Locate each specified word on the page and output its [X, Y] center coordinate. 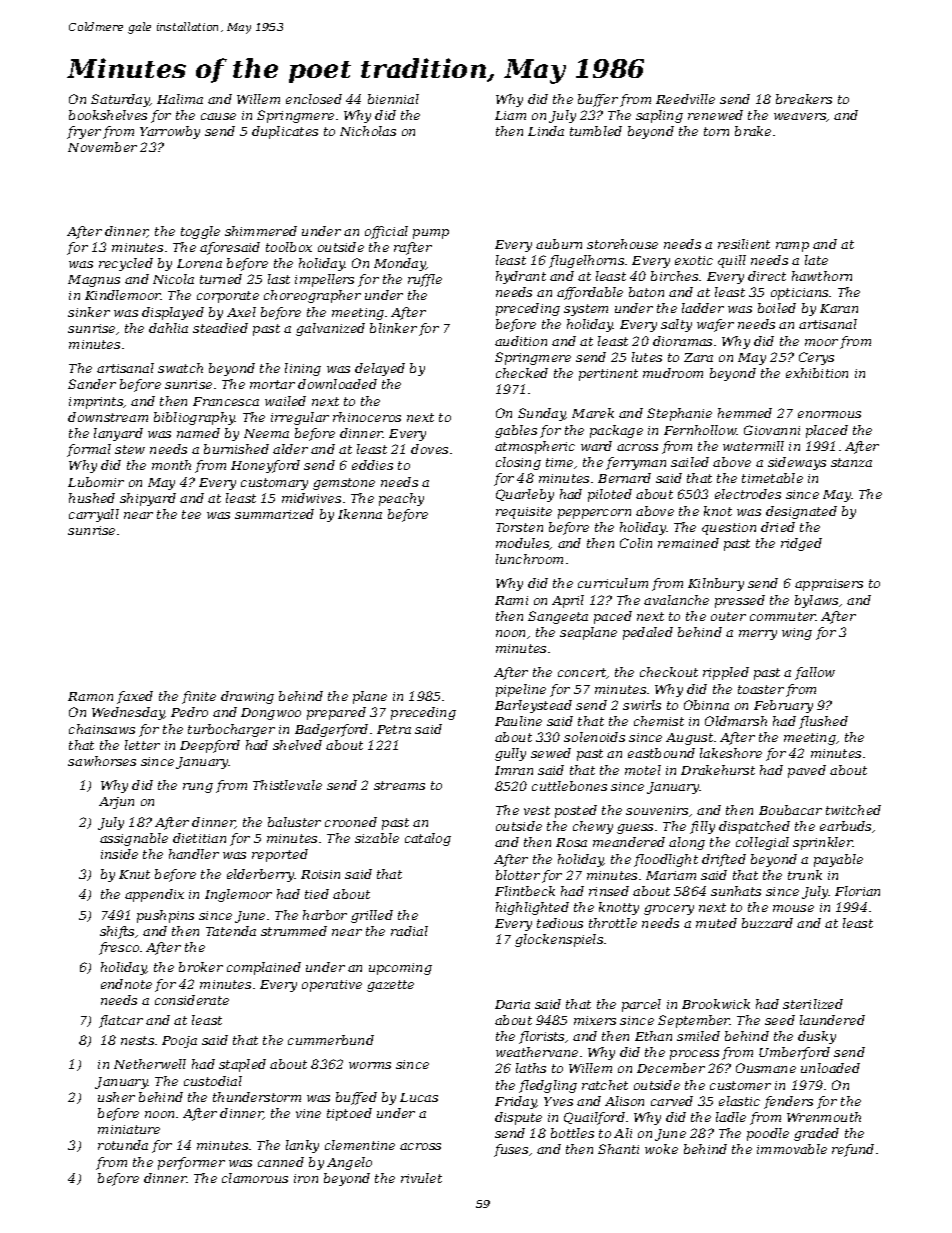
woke [661, 1149]
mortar [272, 384]
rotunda [123, 1145]
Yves [558, 1101]
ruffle [425, 280]
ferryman [636, 463]
